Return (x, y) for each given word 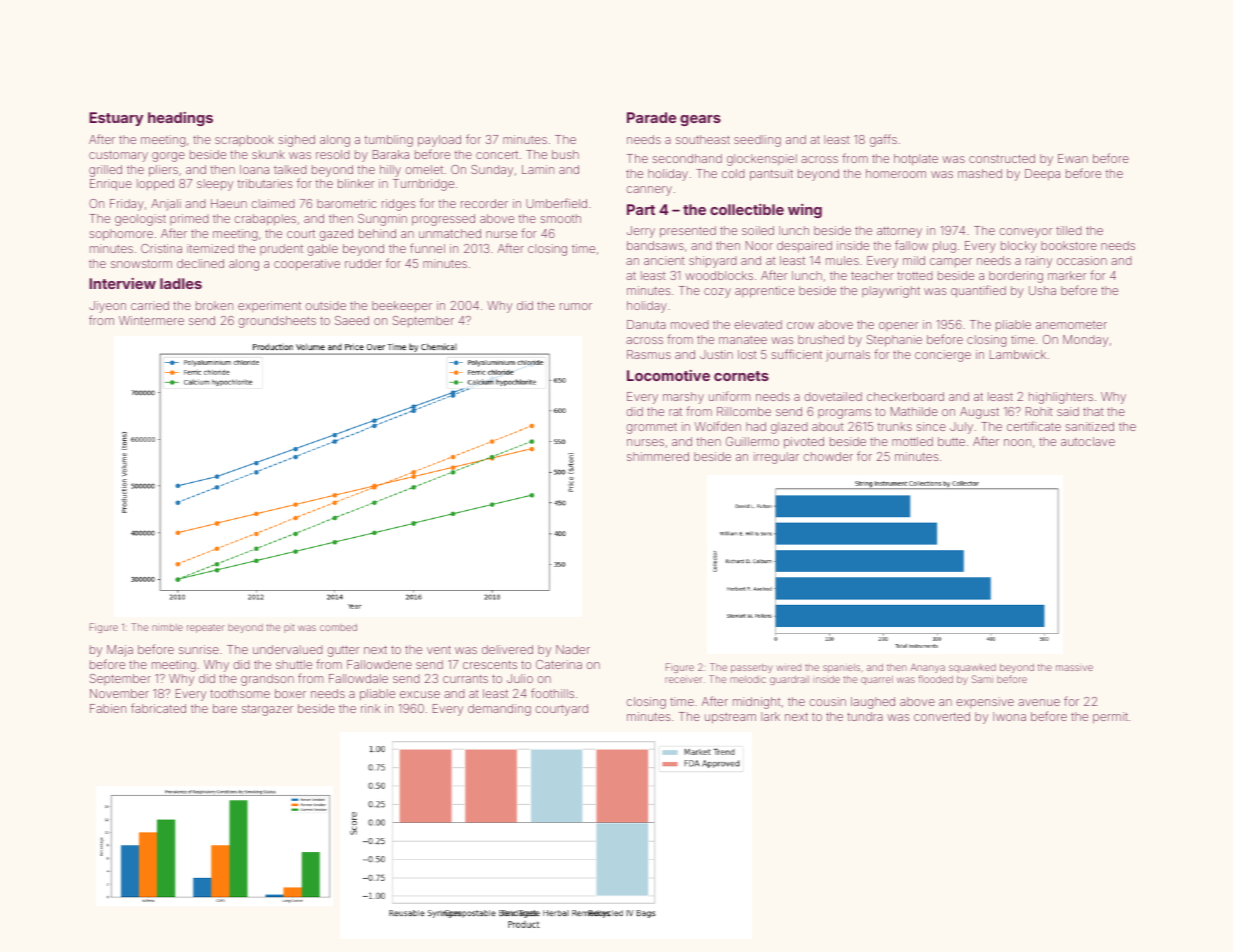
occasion (1082, 260)
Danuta (646, 324)
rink (370, 708)
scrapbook (244, 140)
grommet (651, 428)
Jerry (641, 232)
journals (848, 356)
